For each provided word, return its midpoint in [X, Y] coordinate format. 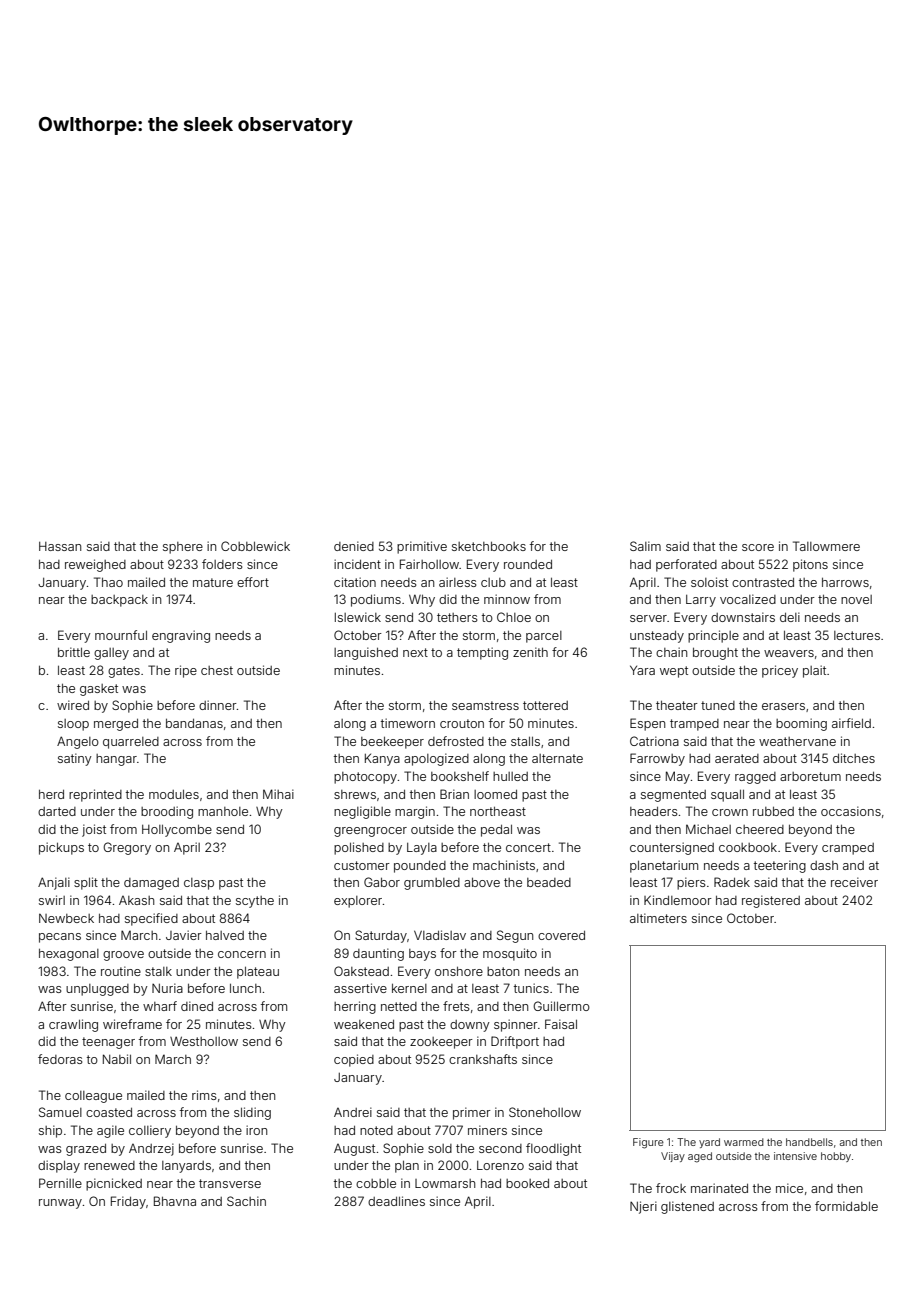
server [648, 618]
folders [222, 564]
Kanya [382, 759]
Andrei [353, 1112]
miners [487, 1130]
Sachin [246, 1201]
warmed [744, 1142]
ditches [854, 758]
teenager [108, 1043]
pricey [780, 671]
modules [174, 794]
